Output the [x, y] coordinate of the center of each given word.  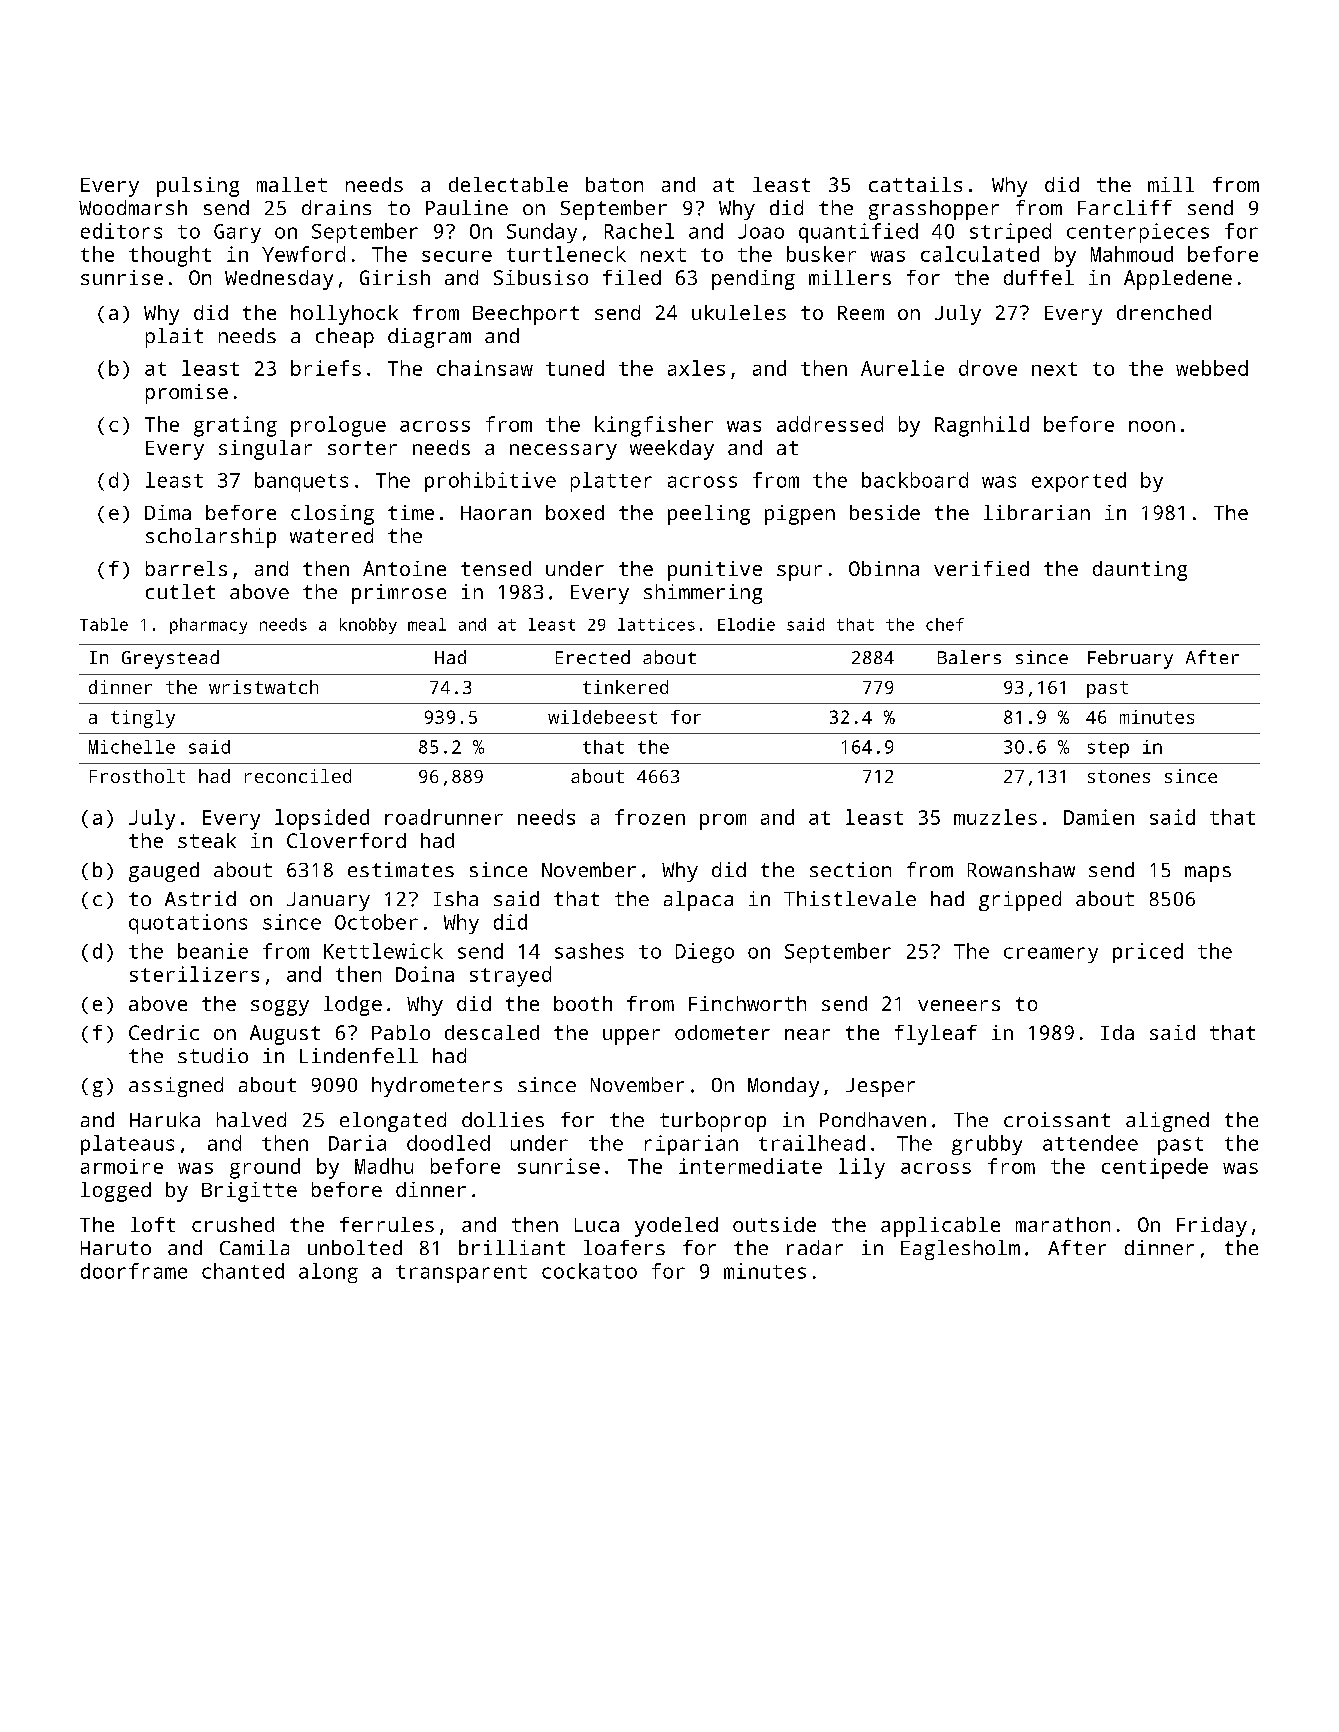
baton [614, 184]
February [1130, 659]
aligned [1167, 1122]
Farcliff [1125, 207]
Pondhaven [873, 1119]
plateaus [127, 1145]
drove [988, 368]
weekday [672, 450]
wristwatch [263, 687]
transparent [461, 1274]
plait [174, 338]
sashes [589, 951]
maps [1208, 874]
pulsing [198, 187]
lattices [656, 624]
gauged [164, 872]
